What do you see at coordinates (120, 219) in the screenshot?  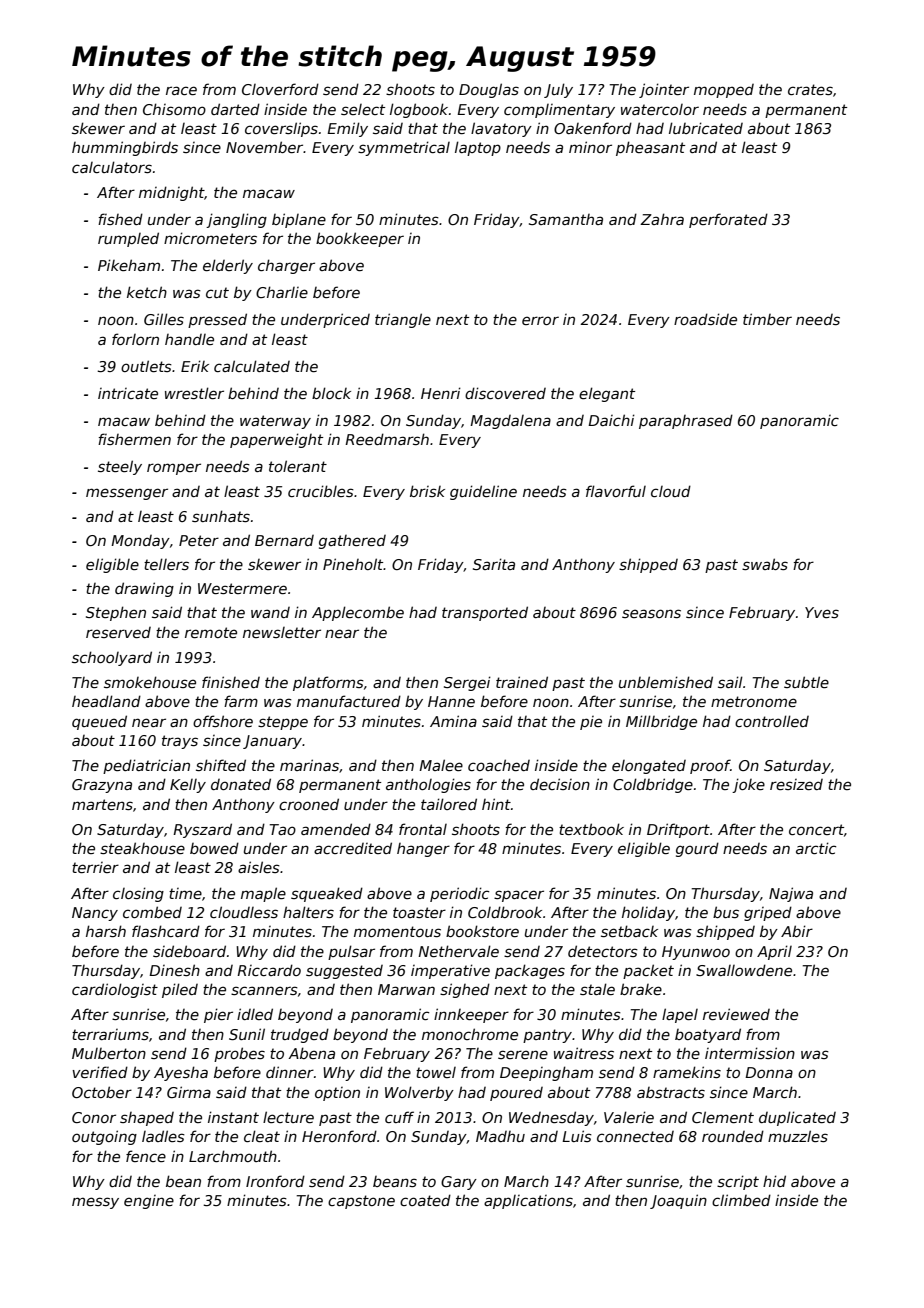 I see `fished` at bounding box center [120, 219].
